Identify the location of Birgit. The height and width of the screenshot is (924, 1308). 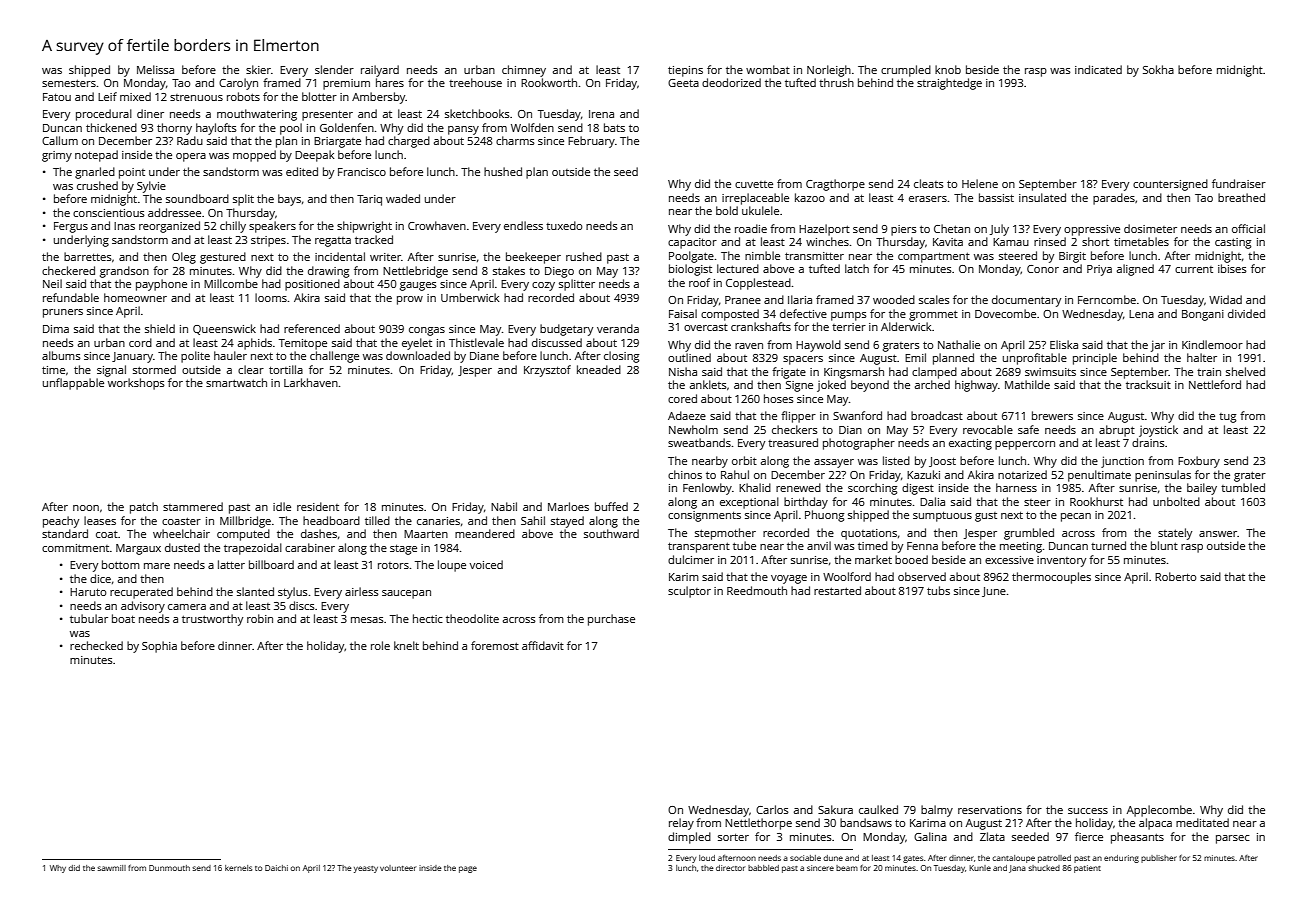
(1072, 257).
